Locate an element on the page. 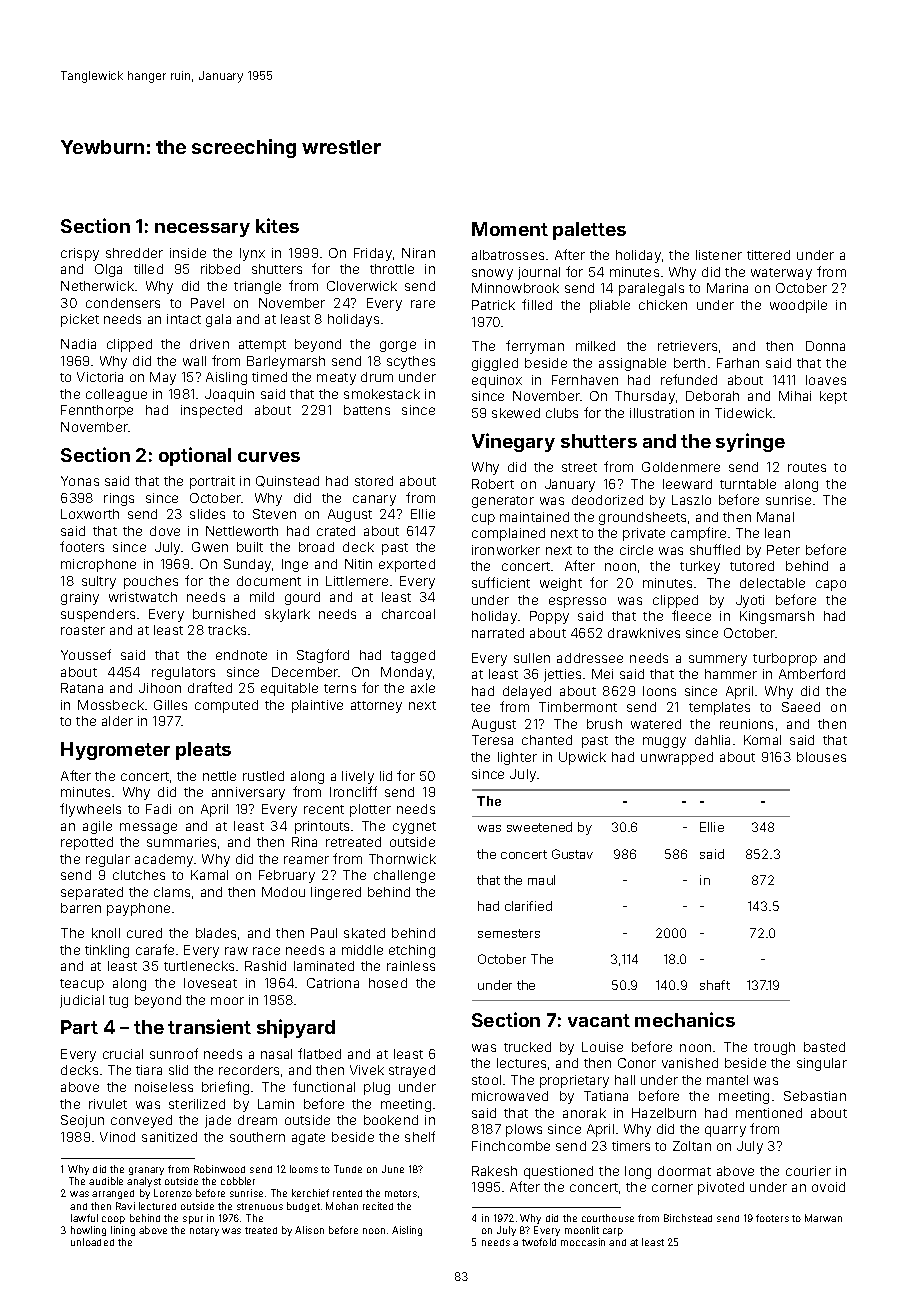 The height and width of the document is (1316, 908). moonlit is located at coordinates (582, 1230).
